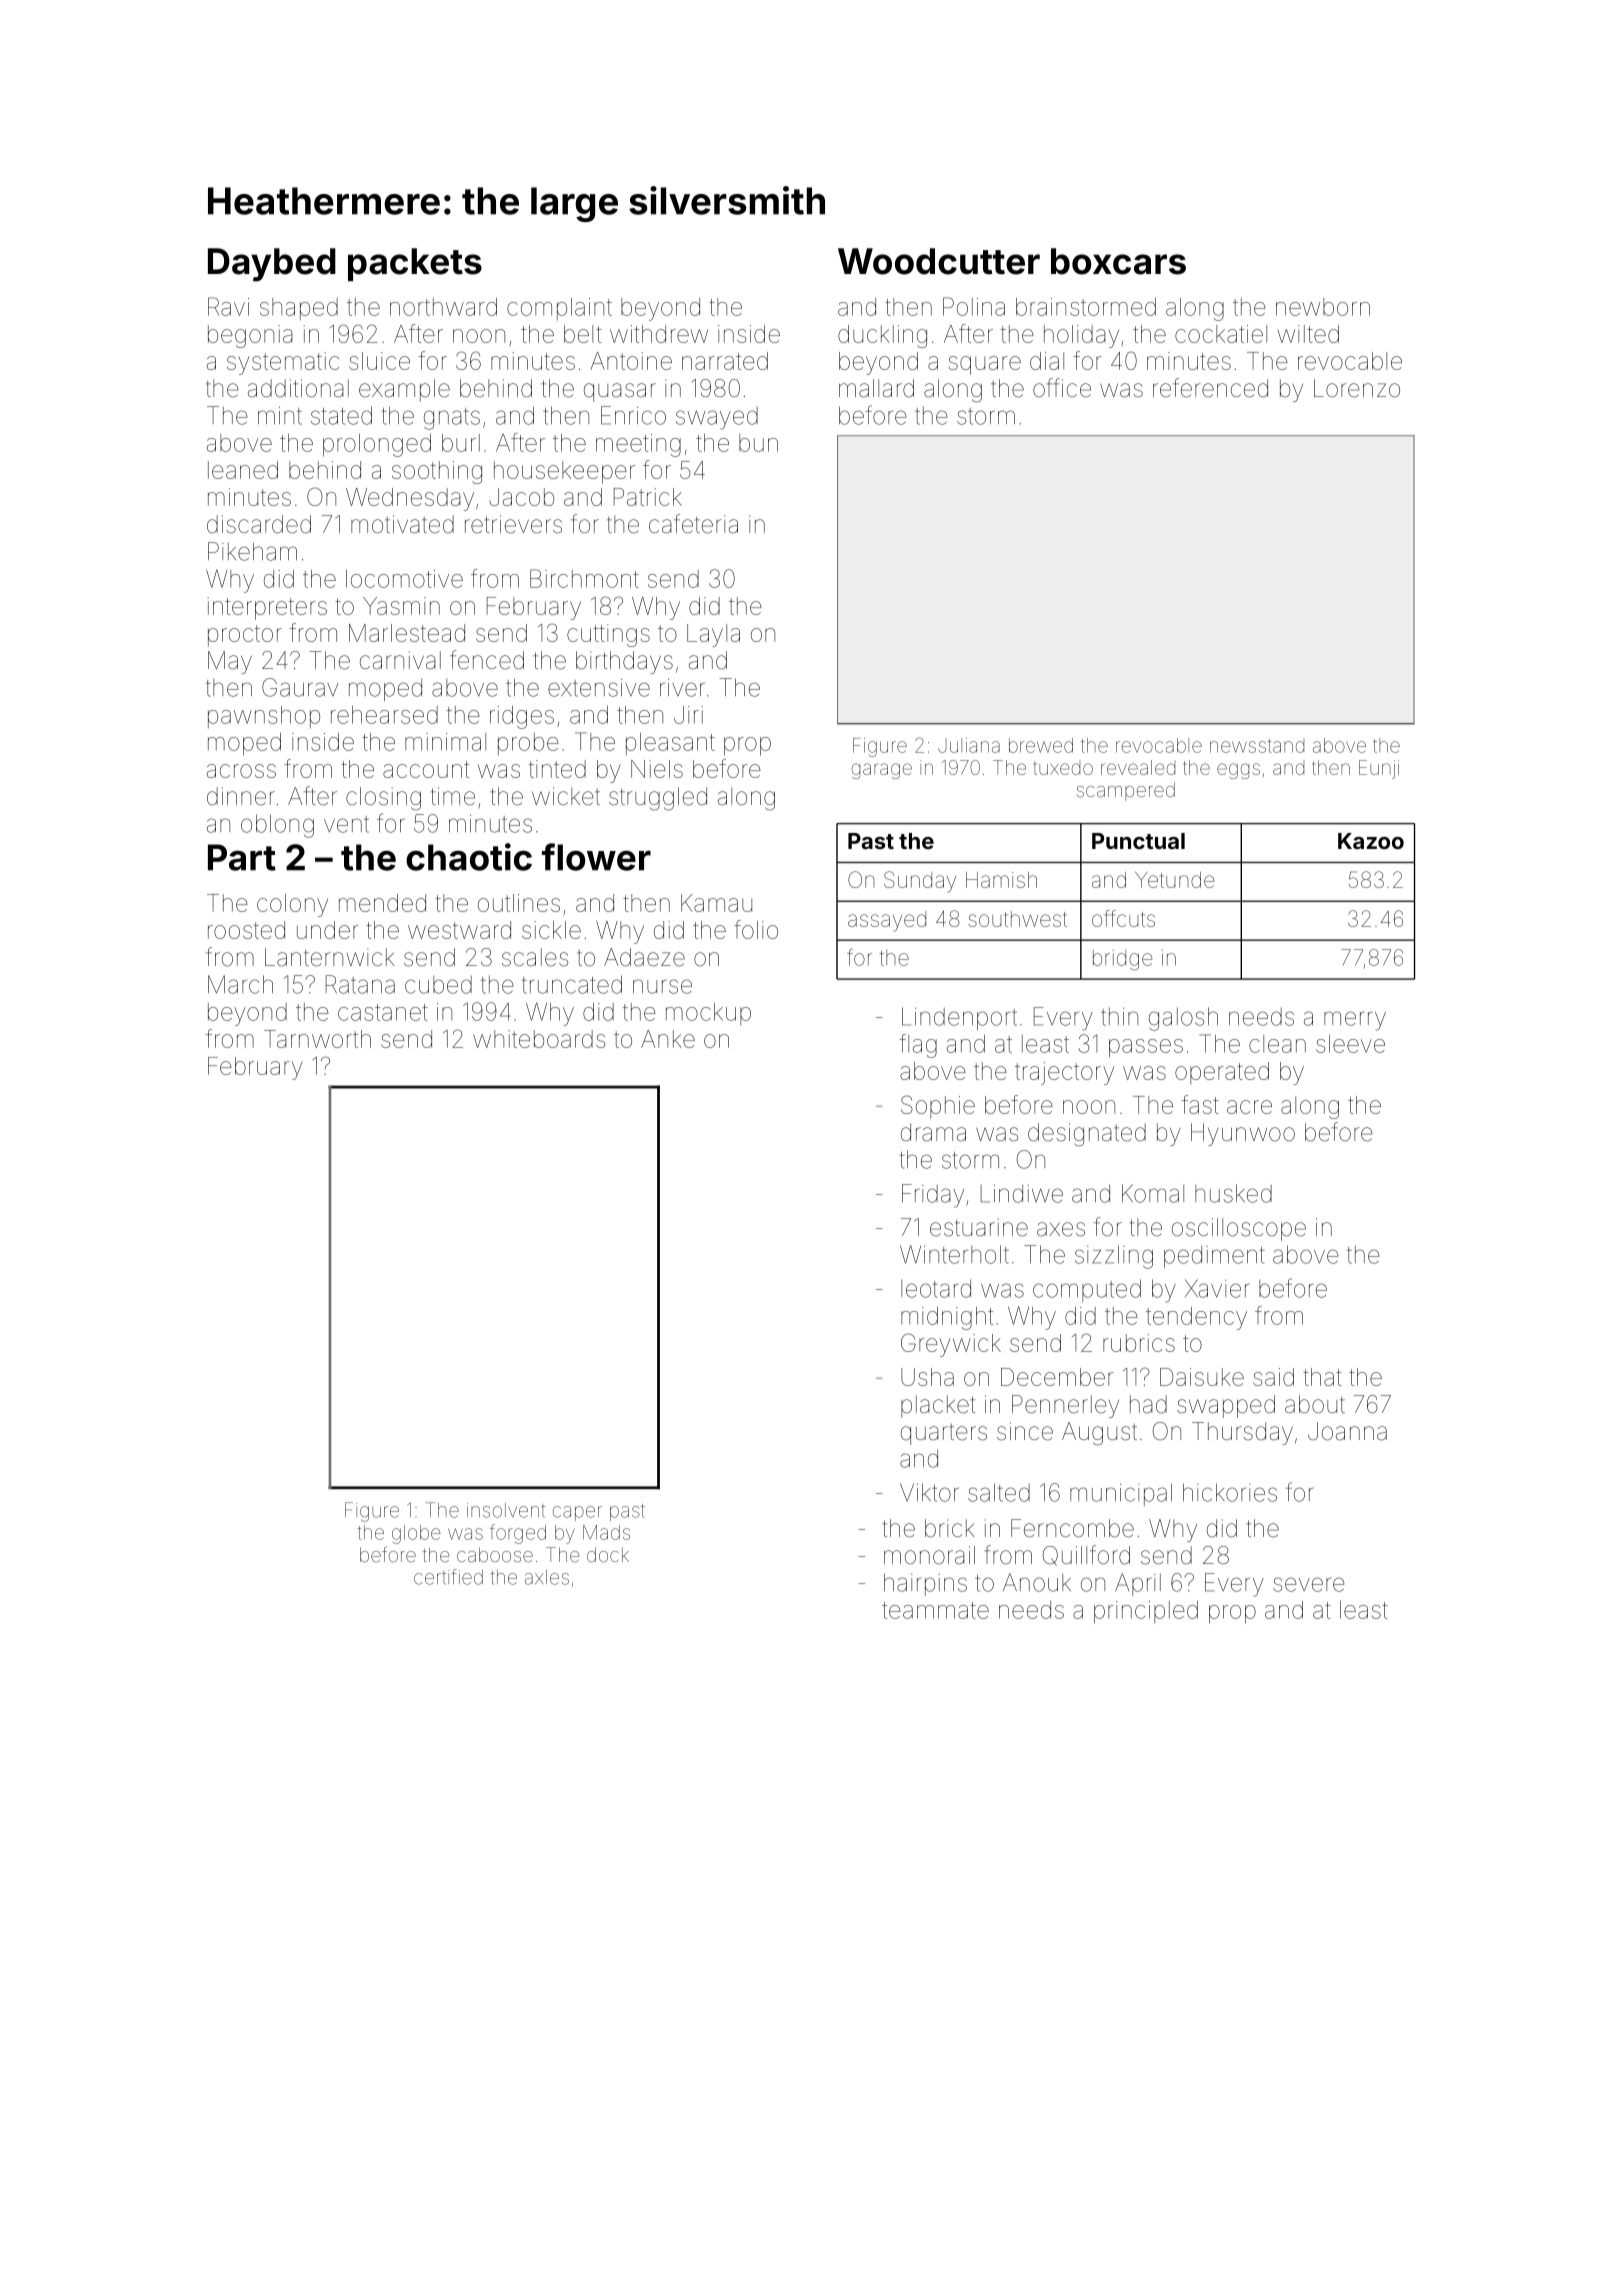  Describe the element at coordinates (341, 415) in the document. I see `stated` at that location.
